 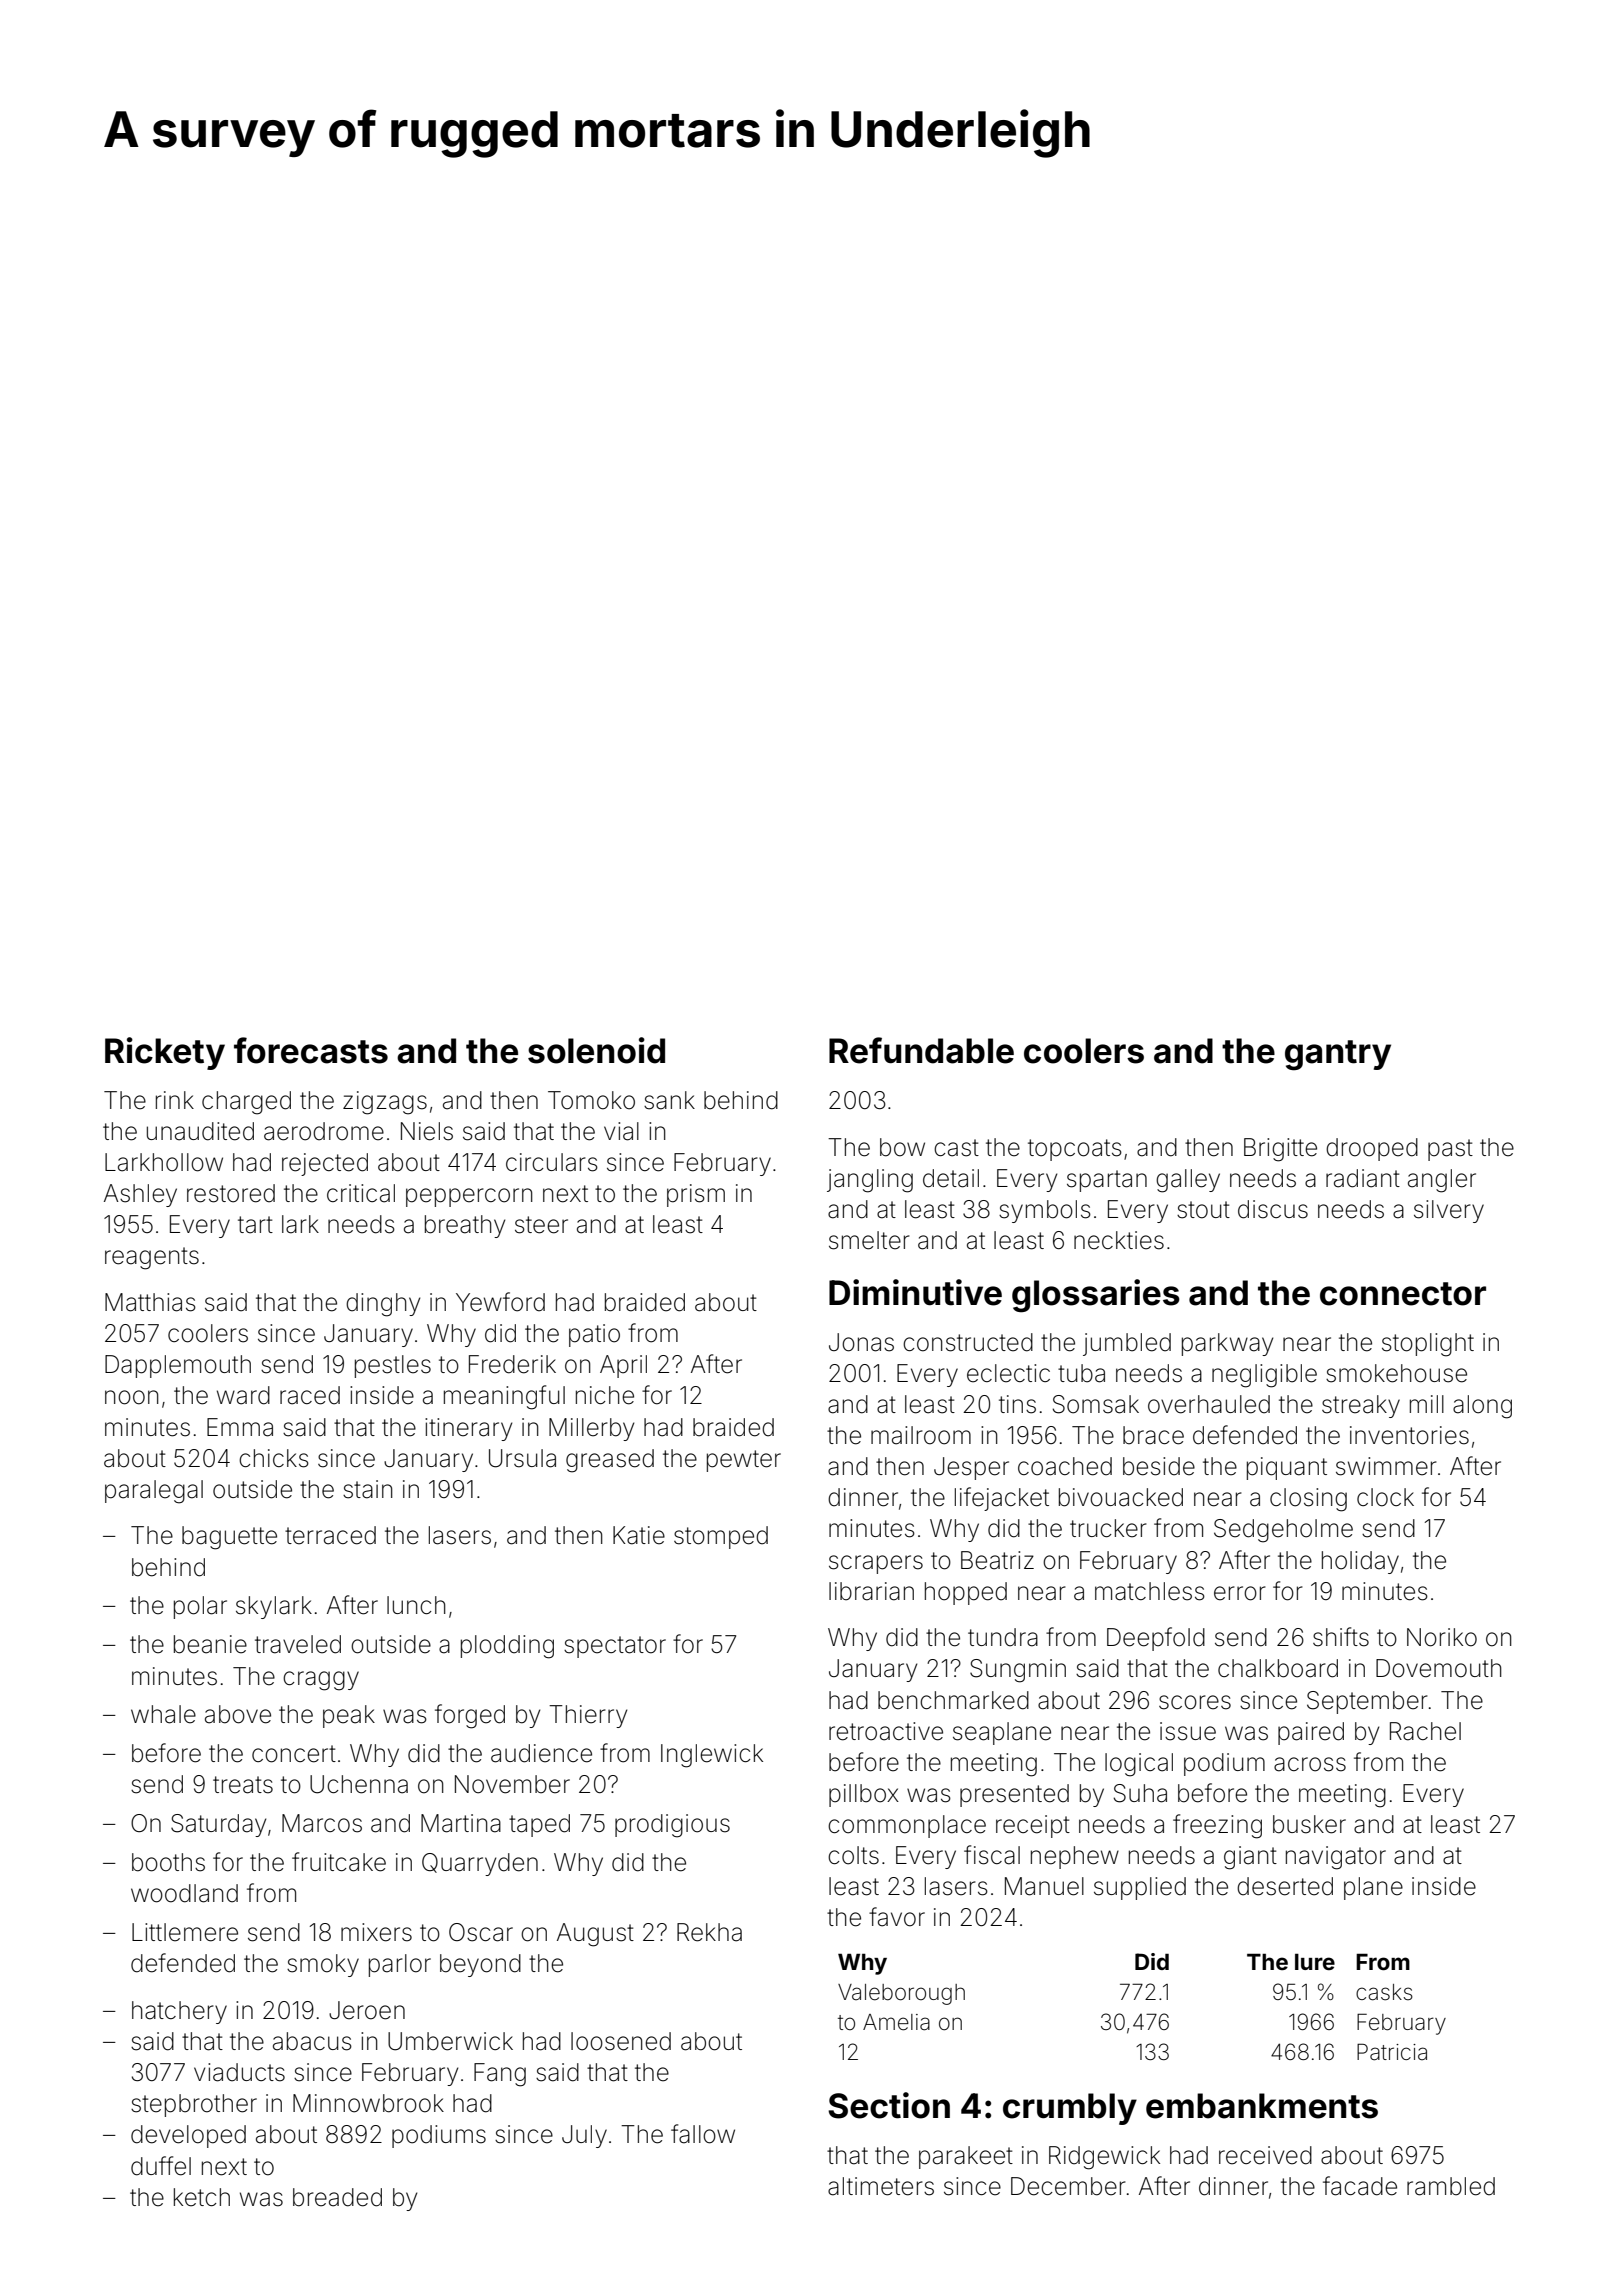 What do you see at coordinates (185, 1932) in the document?
I see `Littlemere` at bounding box center [185, 1932].
